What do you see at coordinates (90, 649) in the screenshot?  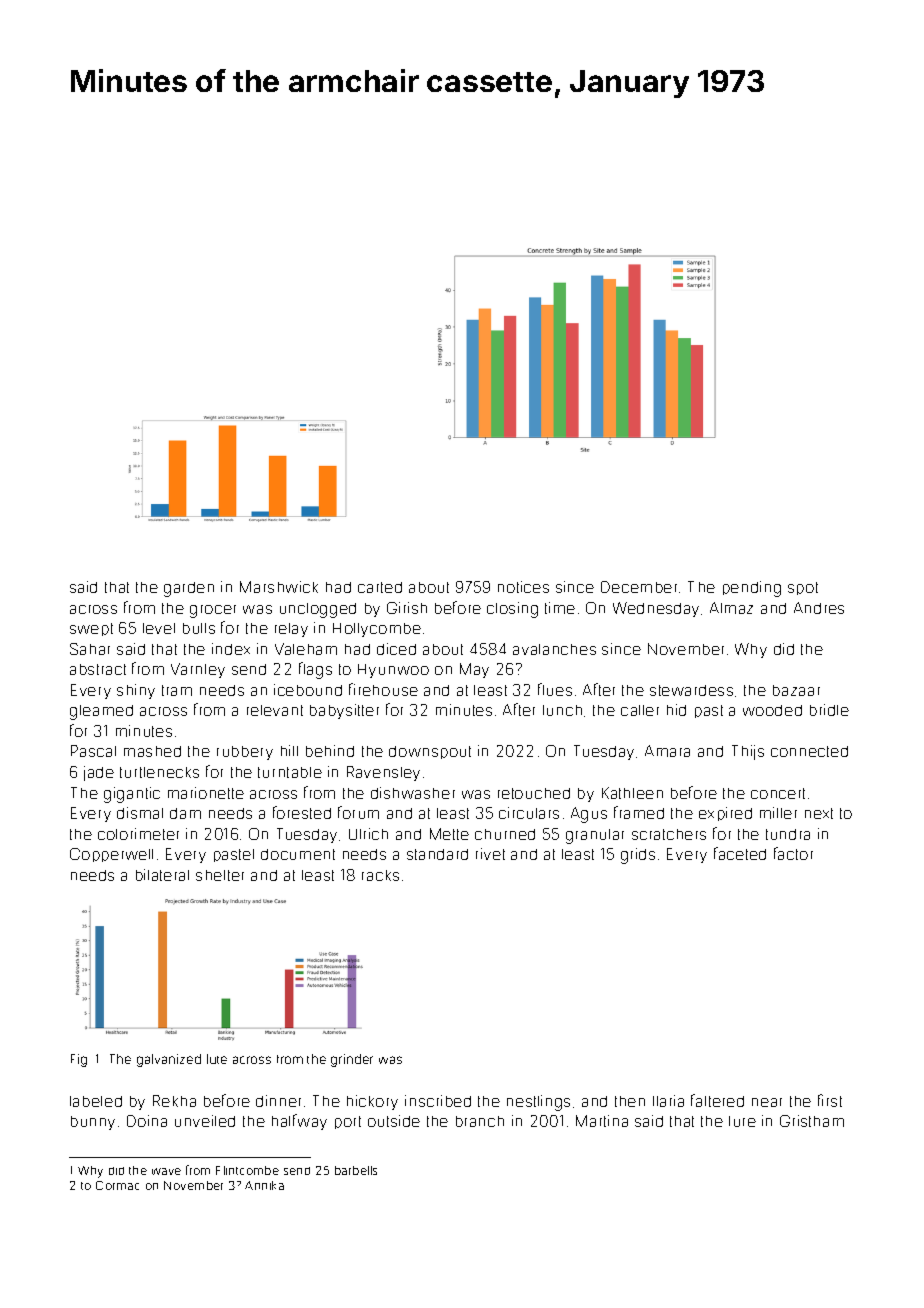 I see `Sahar` at bounding box center [90, 649].
